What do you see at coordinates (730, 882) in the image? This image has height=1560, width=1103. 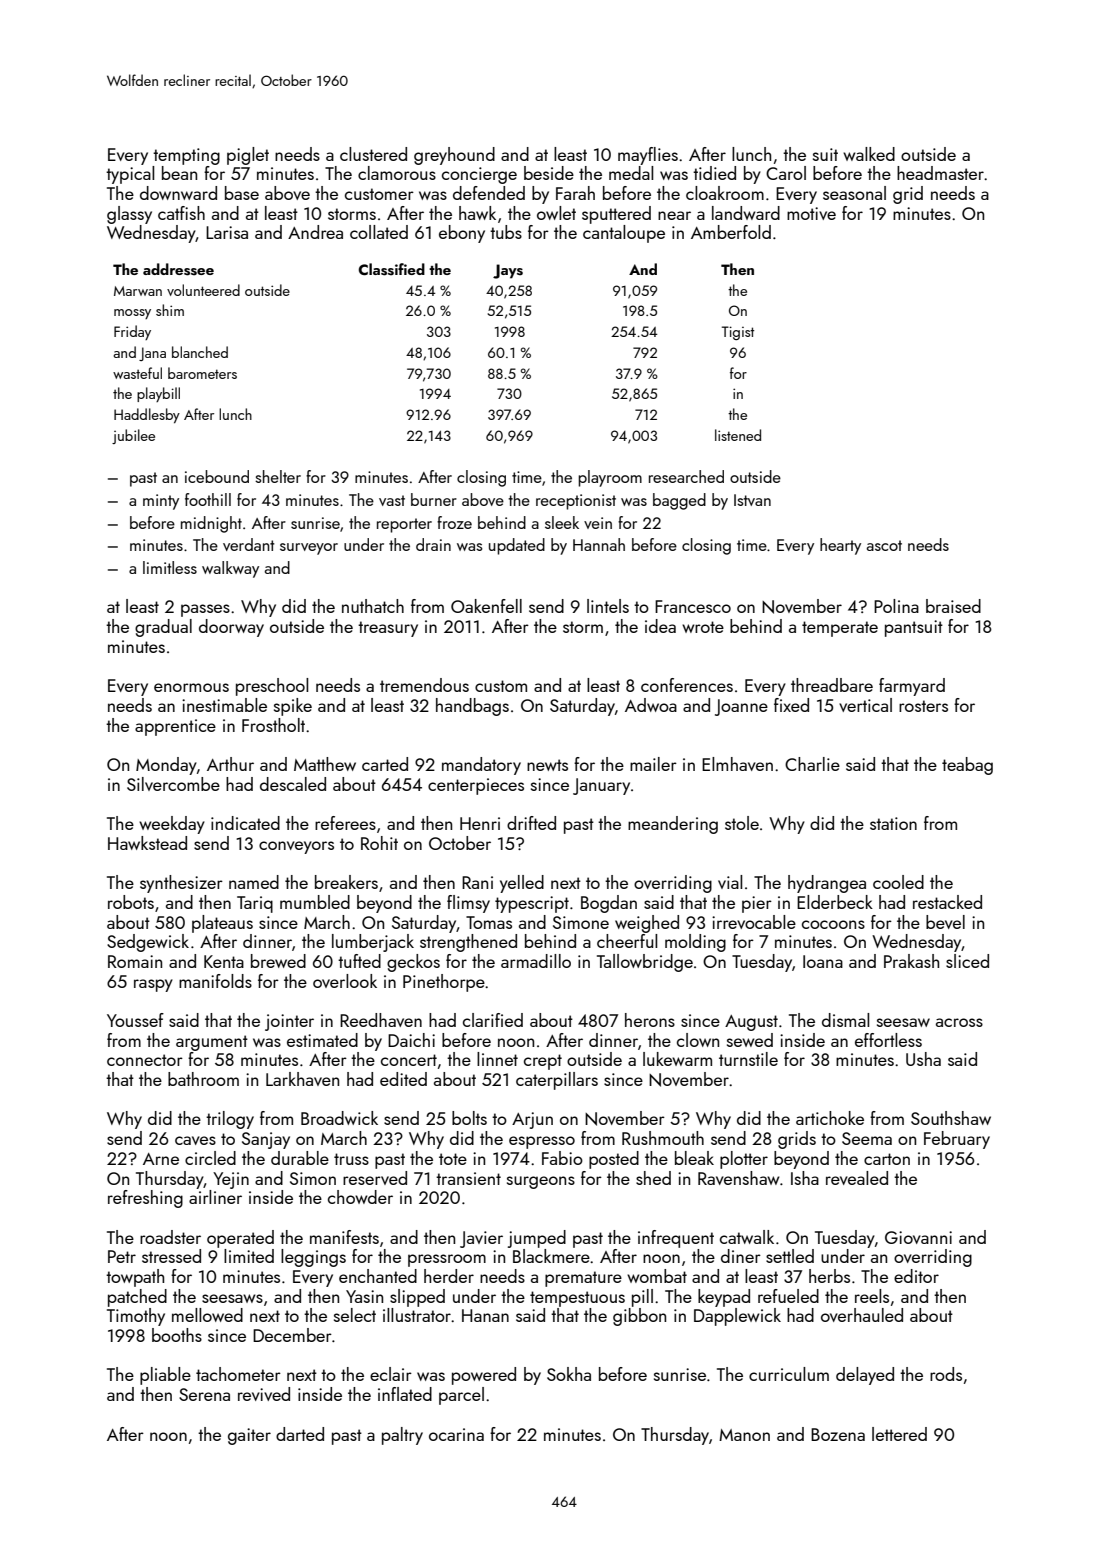 I see `vial` at bounding box center [730, 882].
